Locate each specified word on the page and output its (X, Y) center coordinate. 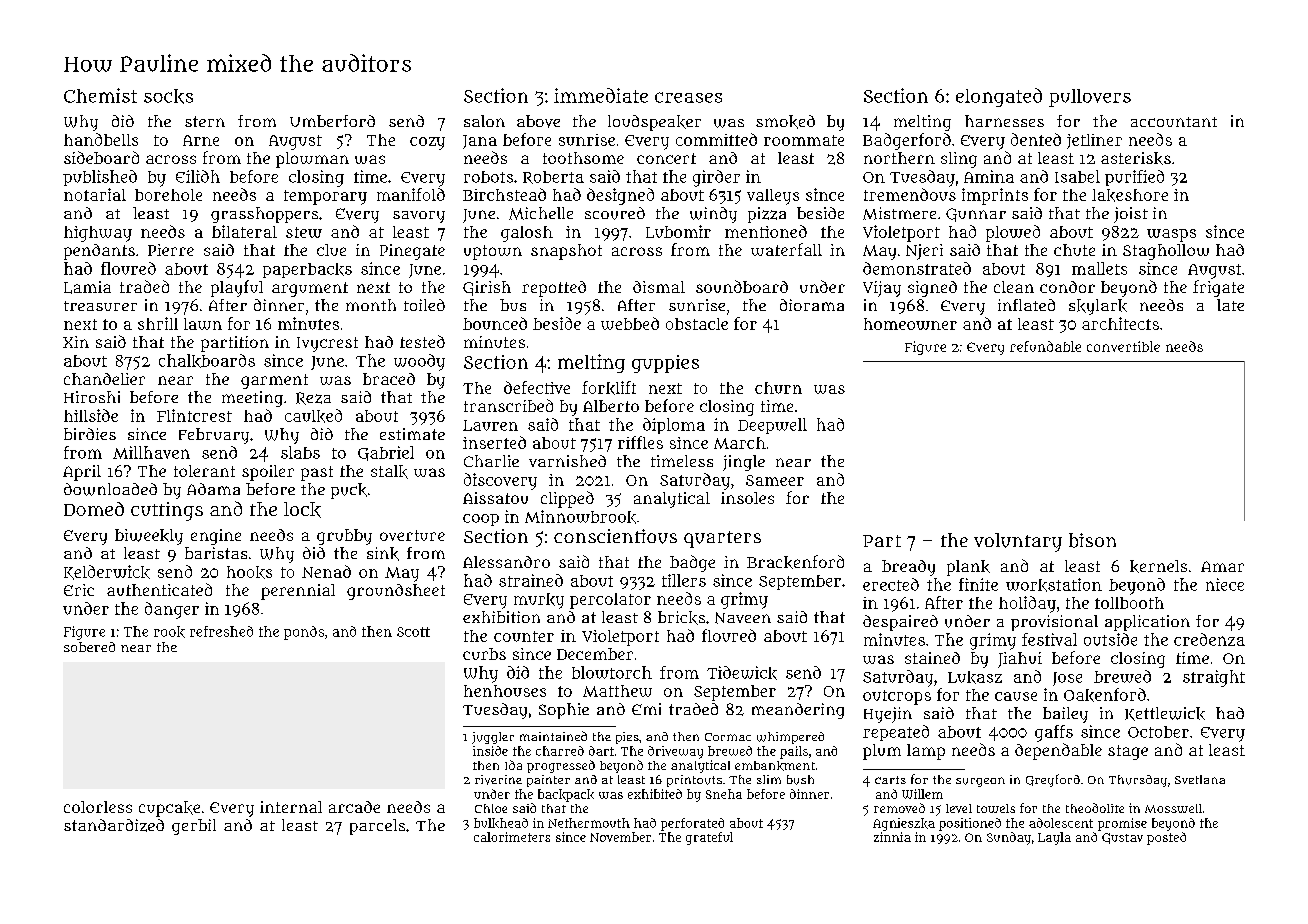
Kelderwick (107, 572)
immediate (601, 95)
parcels (377, 827)
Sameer (775, 480)
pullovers (1090, 98)
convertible (1123, 346)
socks (168, 96)
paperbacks (307, 270)
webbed (630, 323)
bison (1092, 540)
